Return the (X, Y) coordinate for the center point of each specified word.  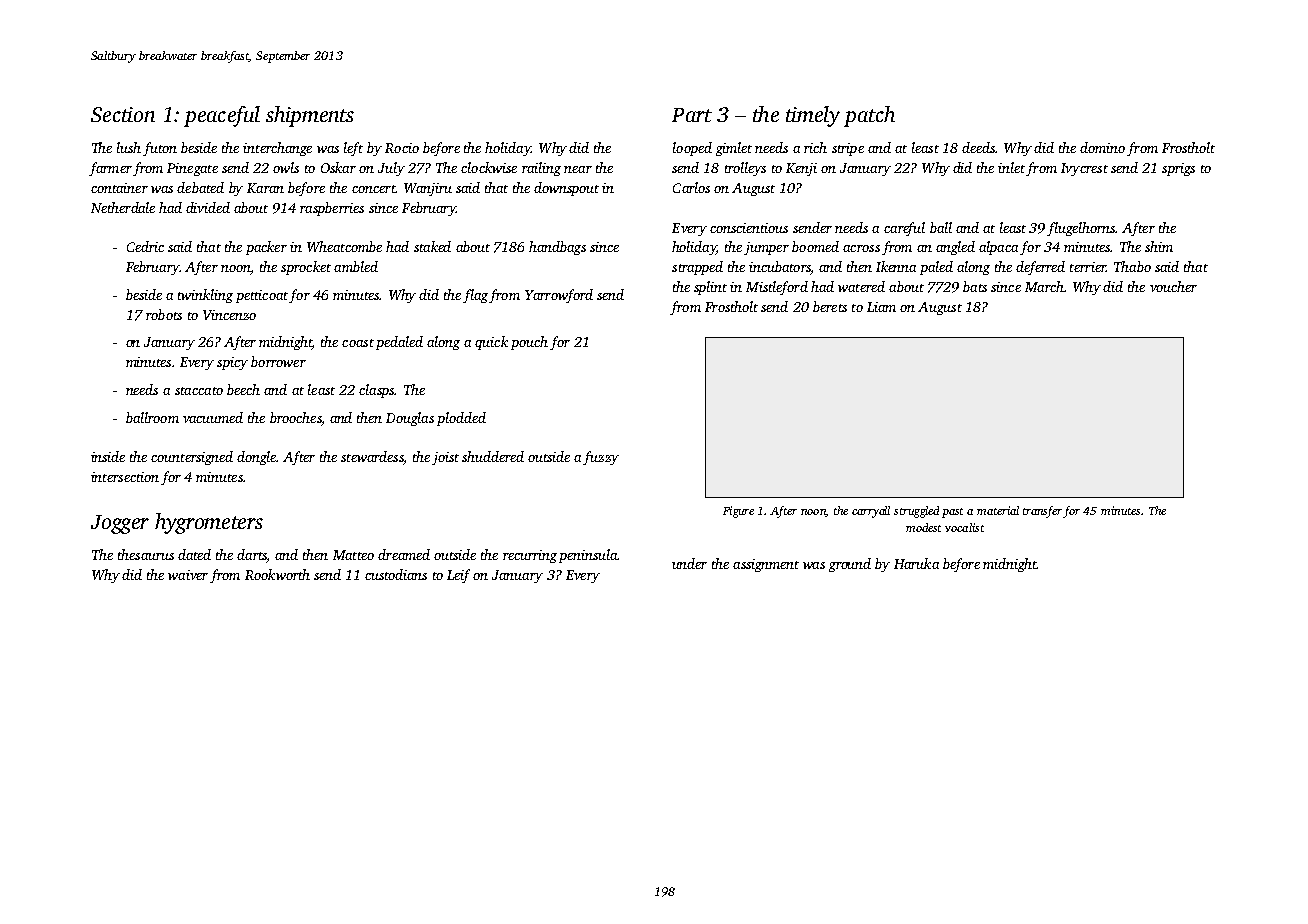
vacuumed (213, 417)
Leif (458, 576)
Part (692, 115)
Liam (881, 307)
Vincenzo (229, 315)
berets (830, 306)
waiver (188, 575)
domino (1102, 147)
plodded (461, 419)
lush (129, 147)
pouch (529, 343)
